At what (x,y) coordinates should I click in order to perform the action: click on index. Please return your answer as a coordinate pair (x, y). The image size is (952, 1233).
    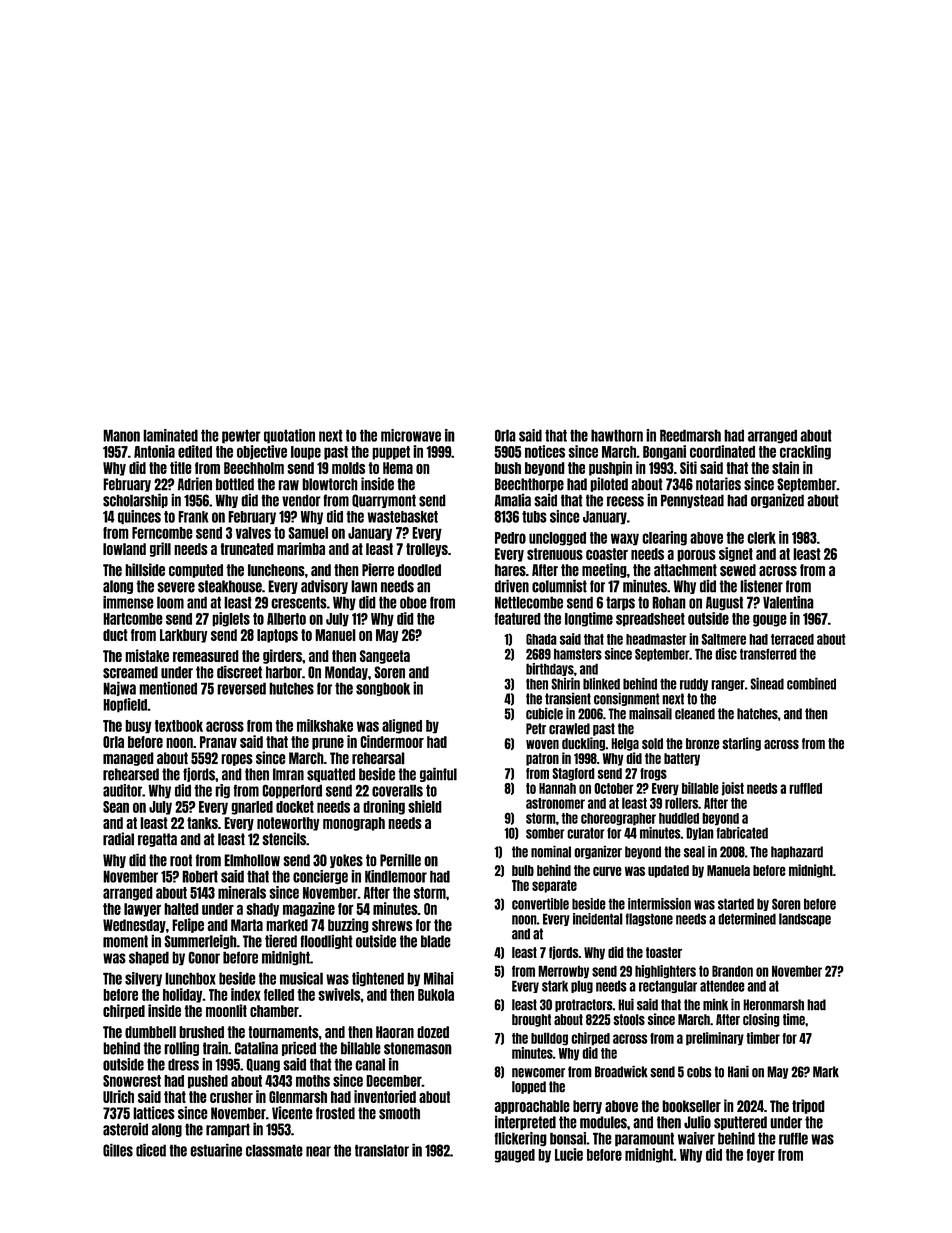
    Looking at the image, I should click on (246, 994).
